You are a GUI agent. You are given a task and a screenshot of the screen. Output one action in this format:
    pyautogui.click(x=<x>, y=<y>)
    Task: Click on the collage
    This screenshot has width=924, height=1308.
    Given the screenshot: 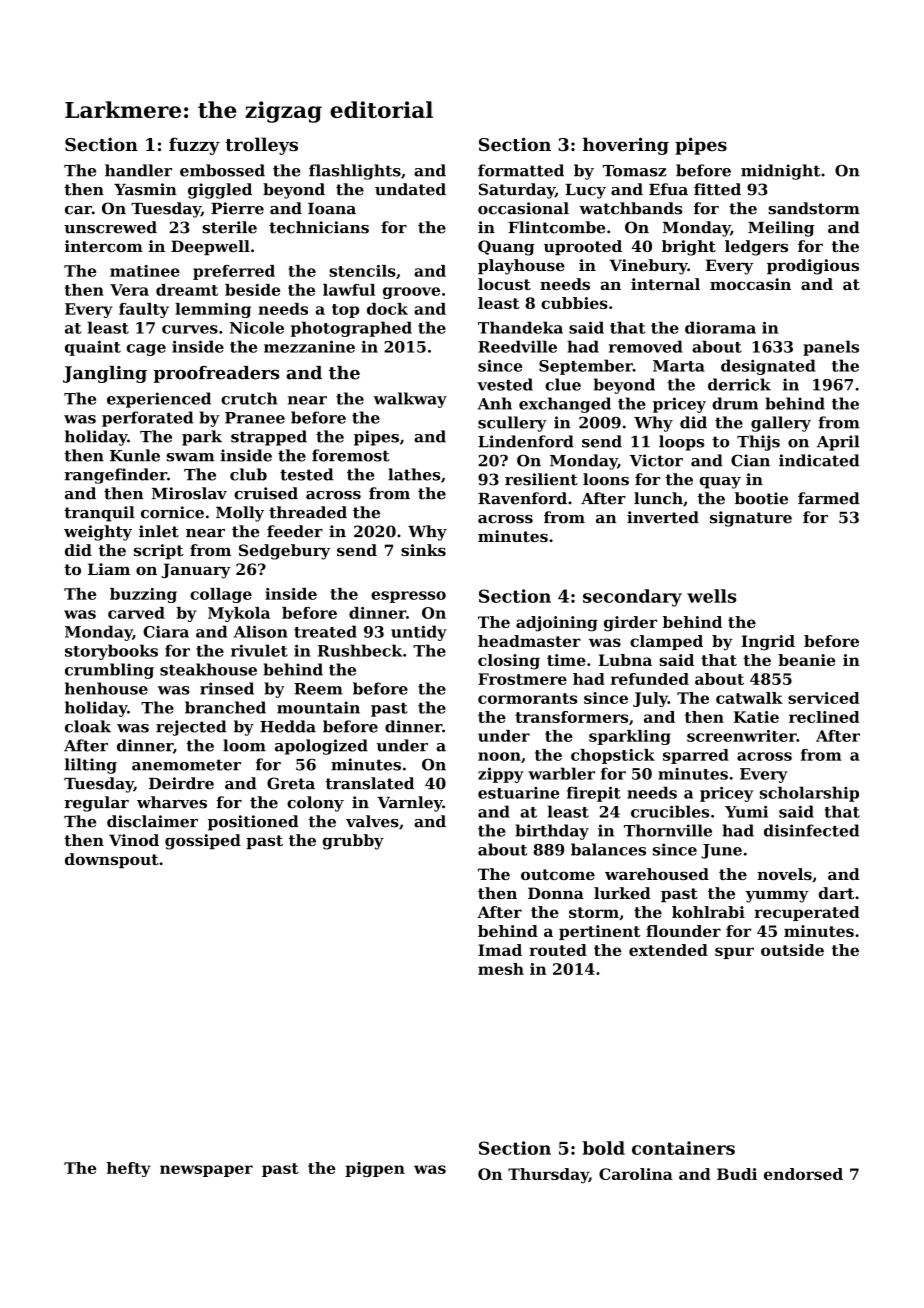 What is the action you would take?
    pyautogui.click(x=221, y=595)
